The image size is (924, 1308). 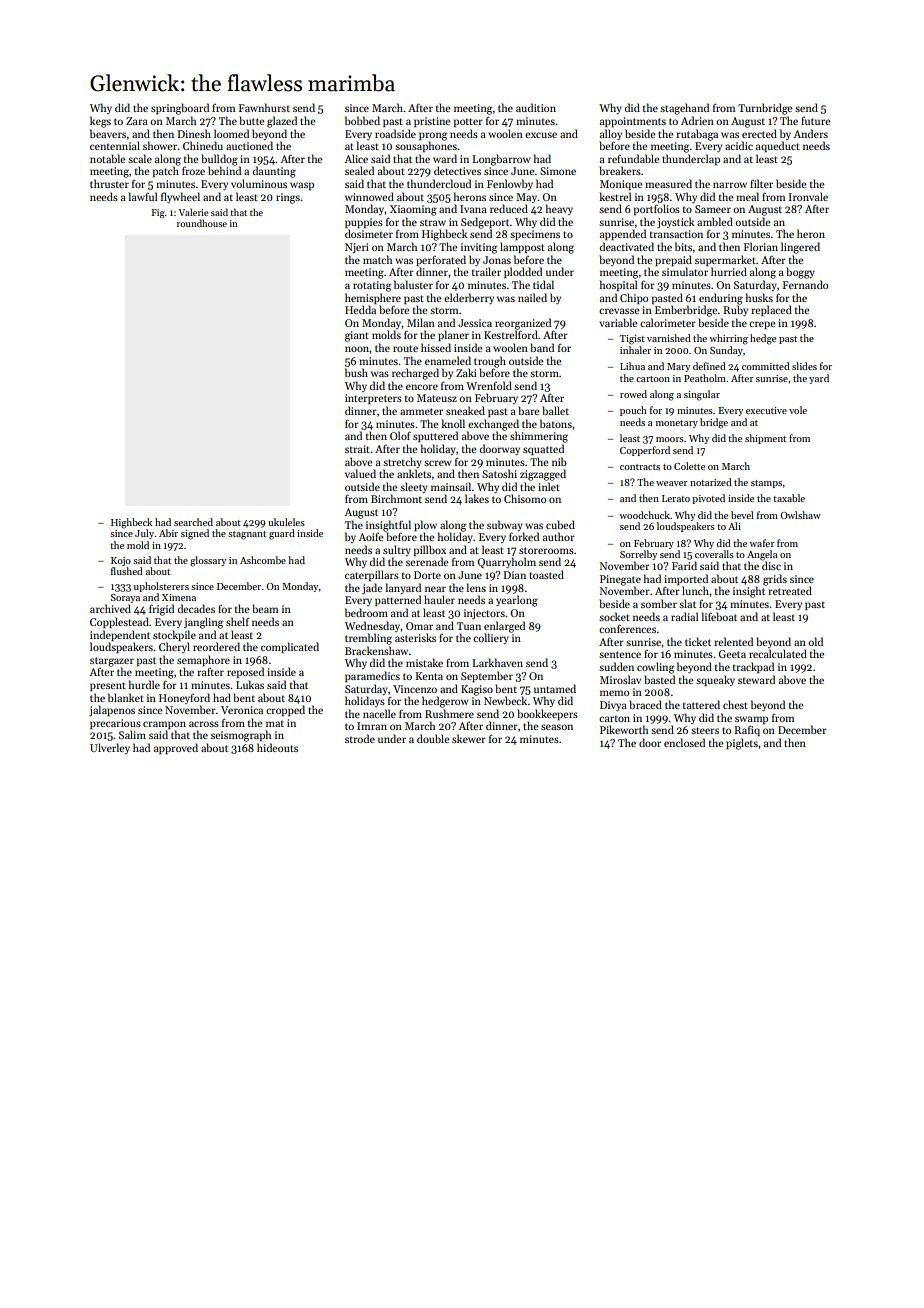 I want to click on defined, so click(x=709, y=366).
